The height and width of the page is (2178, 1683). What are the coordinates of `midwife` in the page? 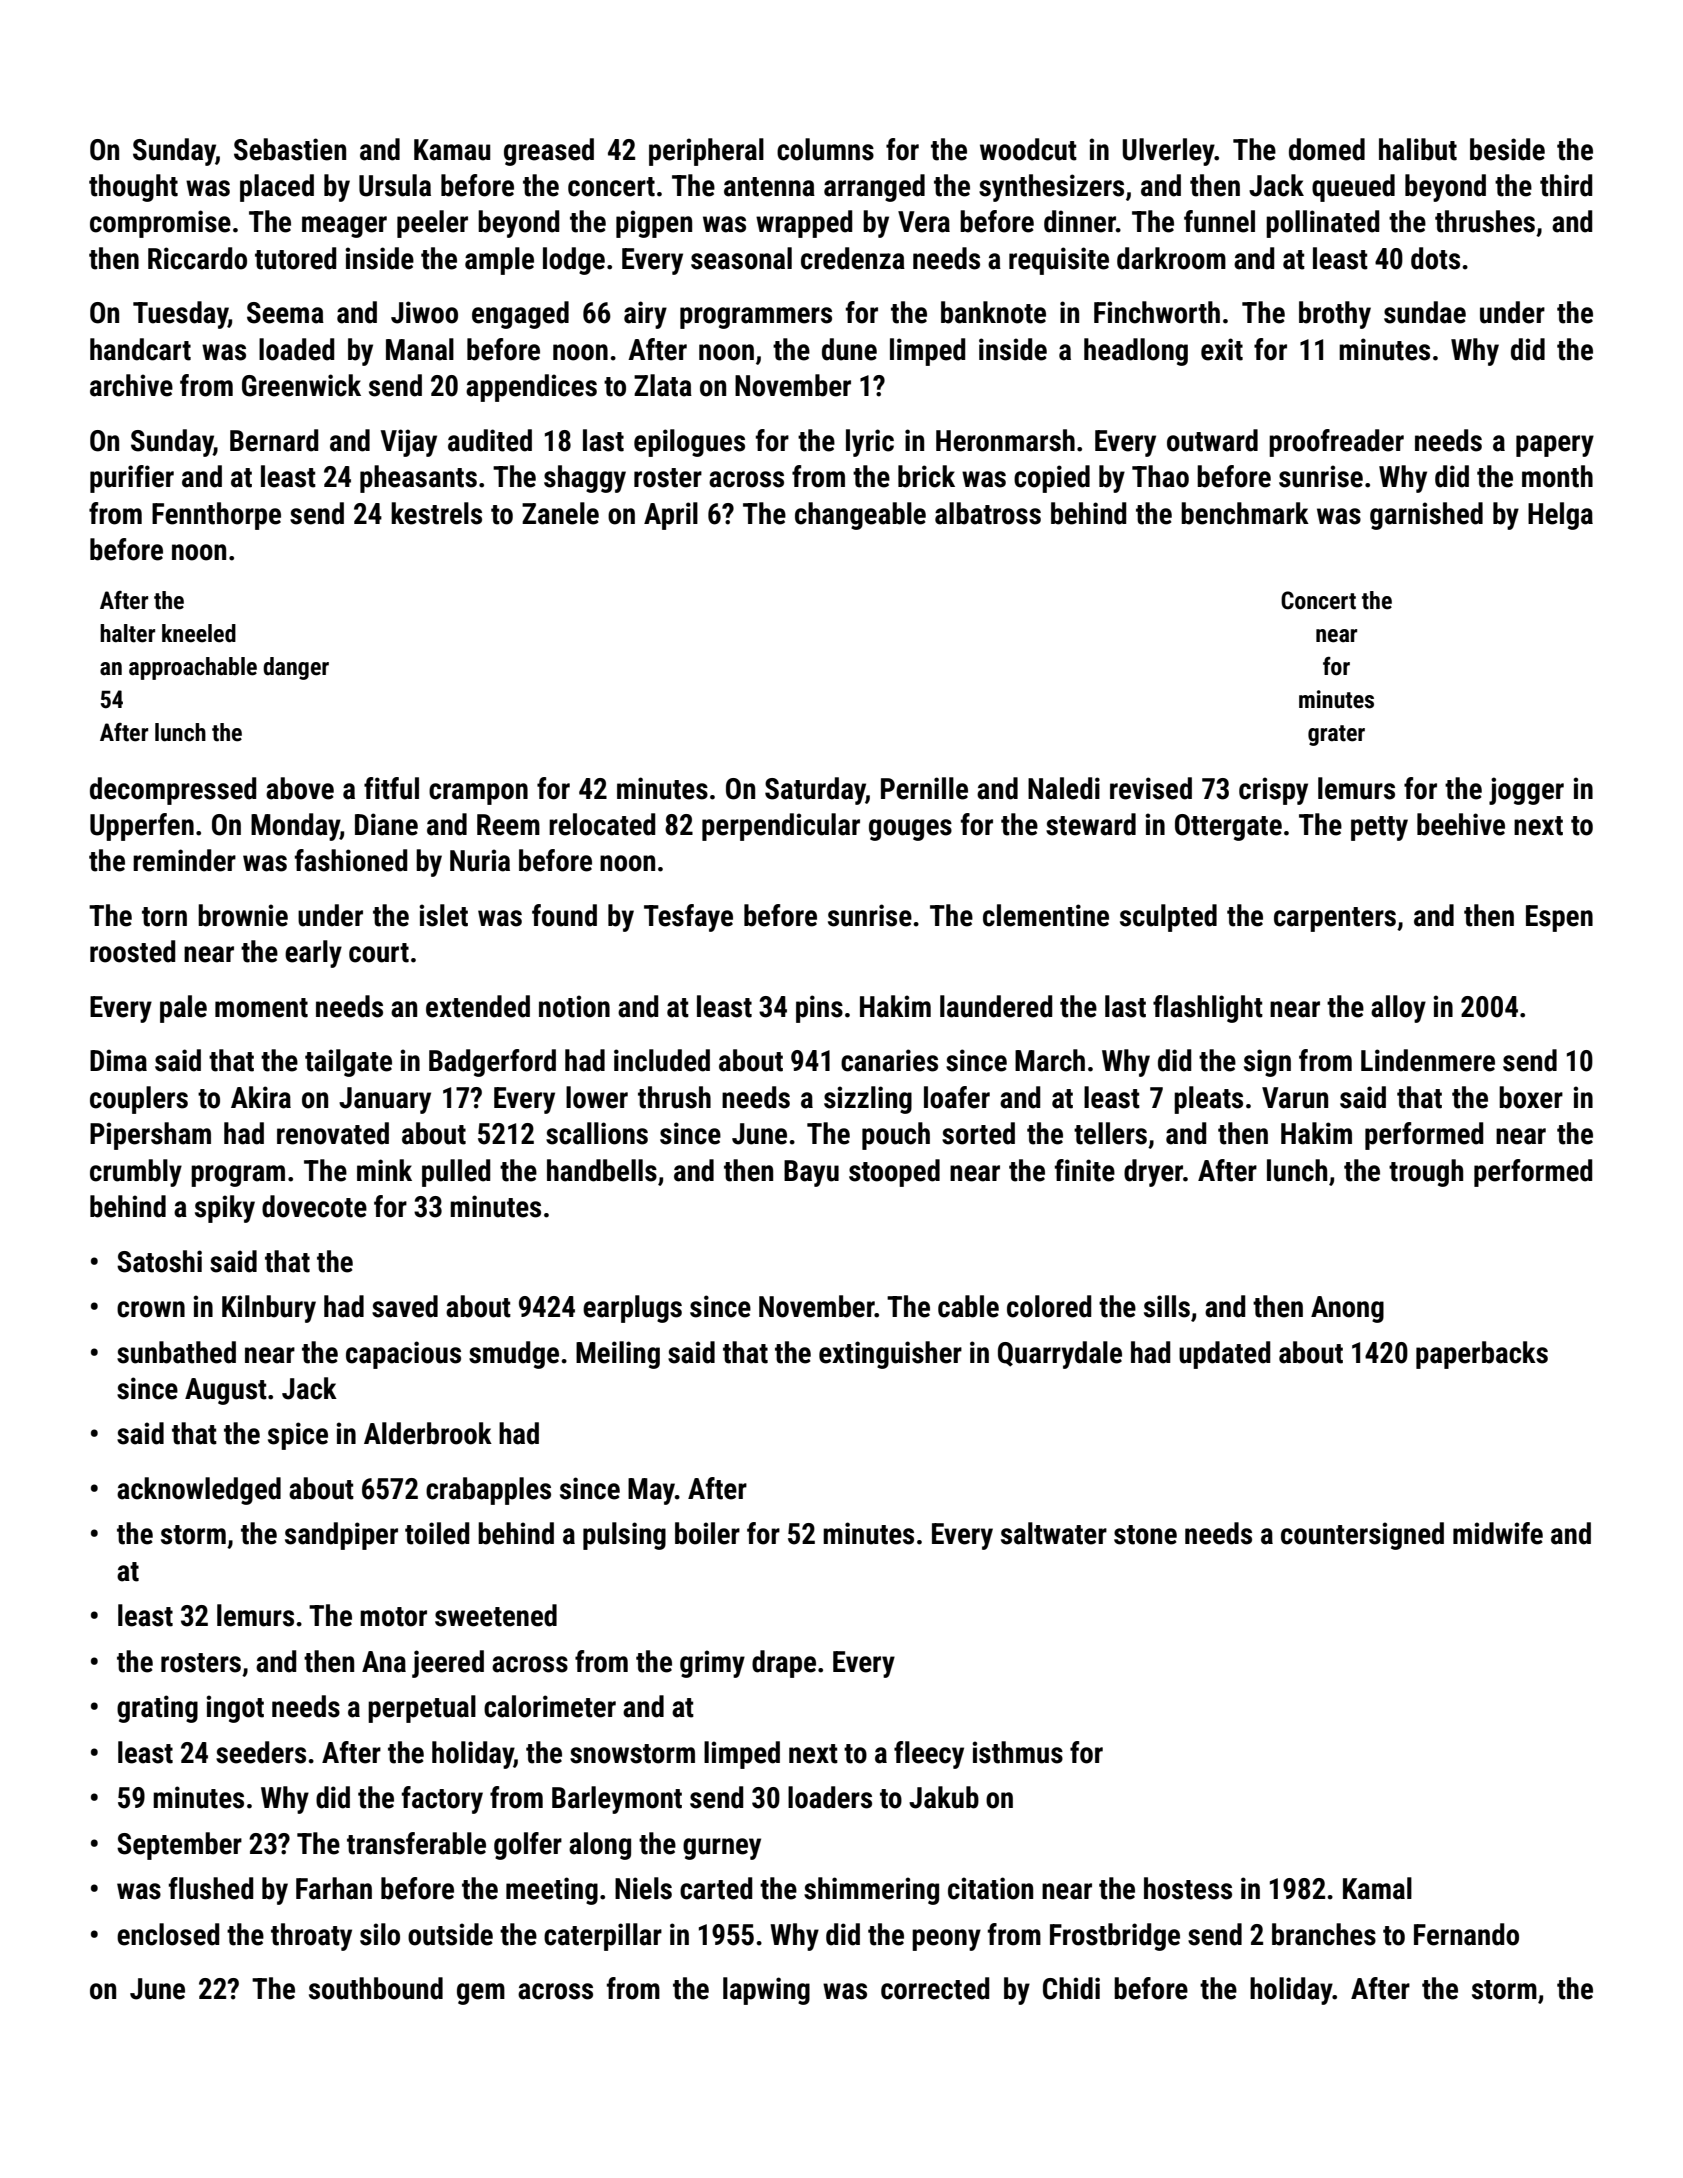 It's located at (1498, 1533).
